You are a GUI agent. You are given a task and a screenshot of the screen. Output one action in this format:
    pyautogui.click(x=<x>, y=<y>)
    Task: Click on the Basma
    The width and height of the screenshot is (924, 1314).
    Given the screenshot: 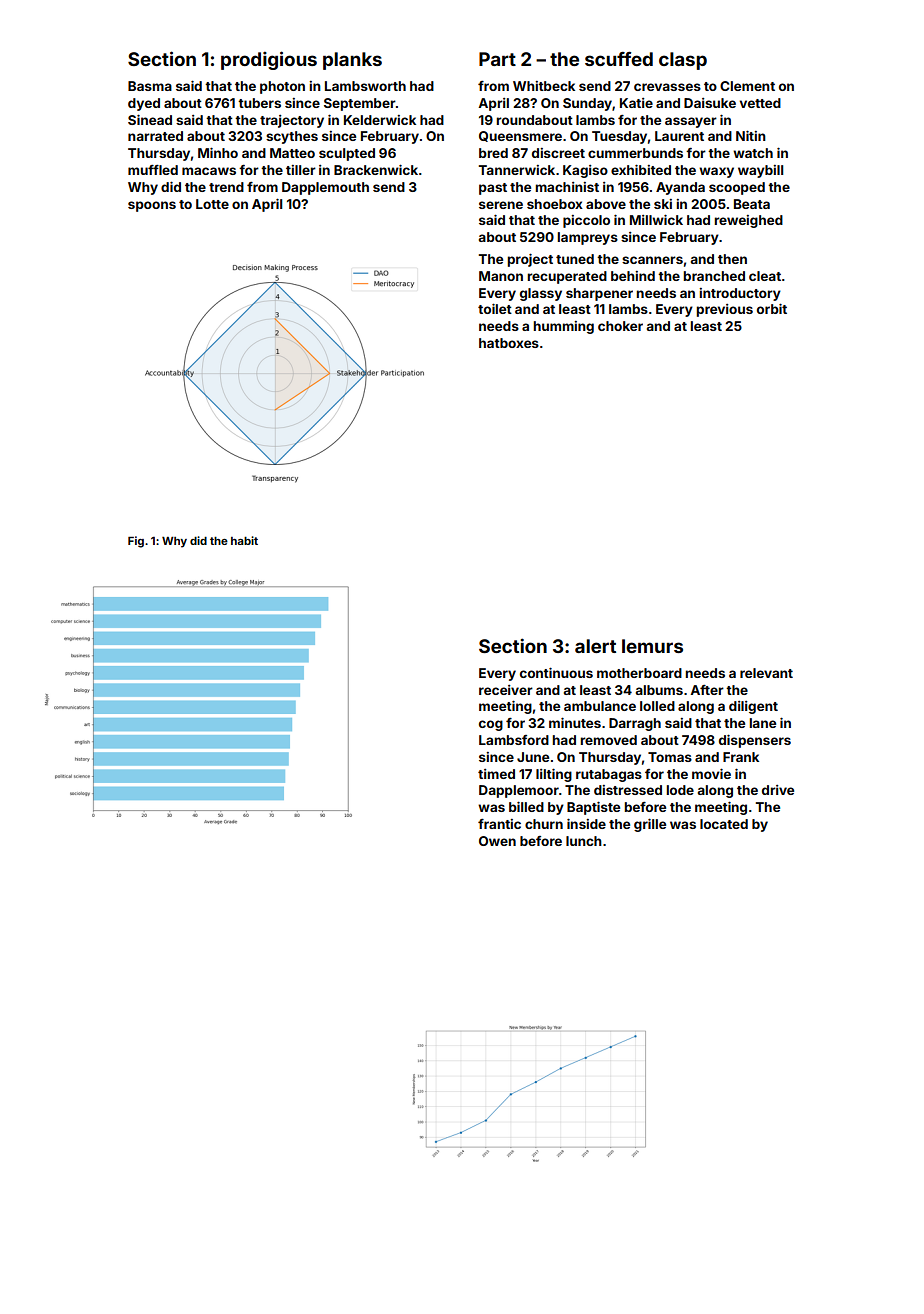 What is the action you would take?
    pyautogui.click(x=150, y=86)
